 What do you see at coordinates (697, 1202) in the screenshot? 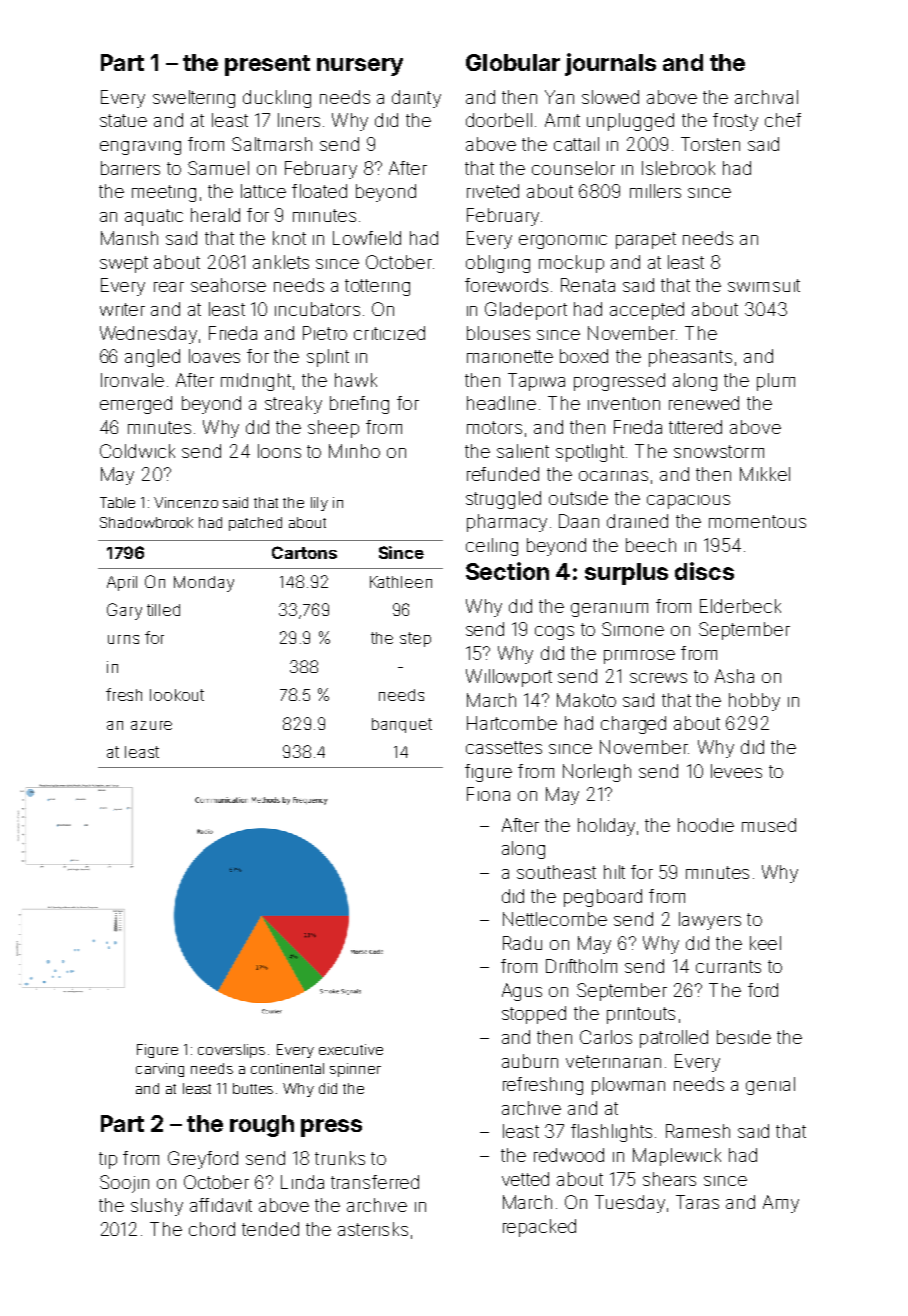
I see `Taras` at bounding box center [697, 1202].
